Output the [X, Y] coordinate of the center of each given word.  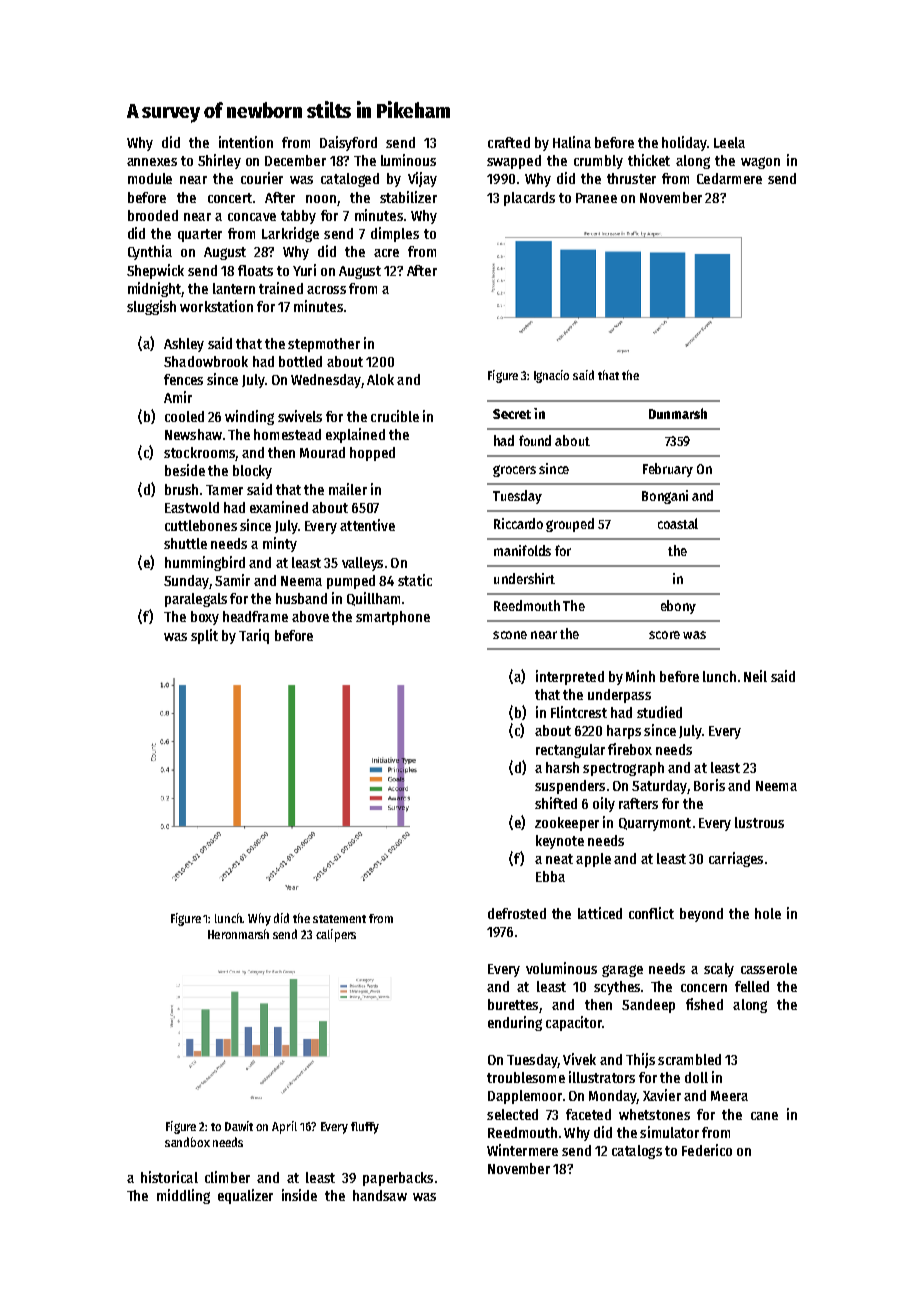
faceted [588, 1114]
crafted [509, 142]
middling [183, 1196]
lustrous [759, 822]
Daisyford [348, 143]
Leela [729, 142]
